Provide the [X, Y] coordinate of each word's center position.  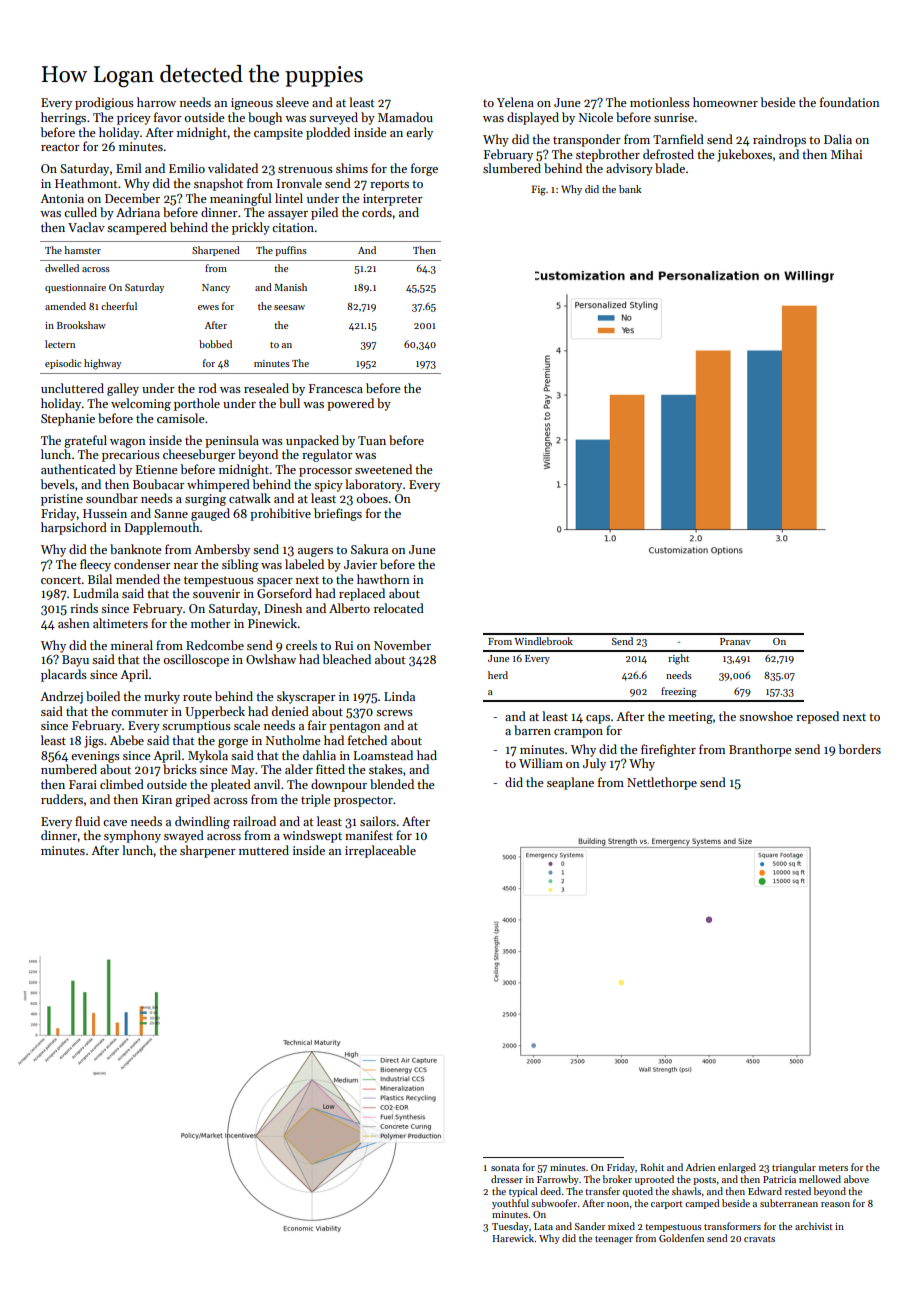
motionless [660, 102]
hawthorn [383, 579]
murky [162, 697]
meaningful [241, 199]
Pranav [735, 641]
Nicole [596, 117]
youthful [510, 1204]
